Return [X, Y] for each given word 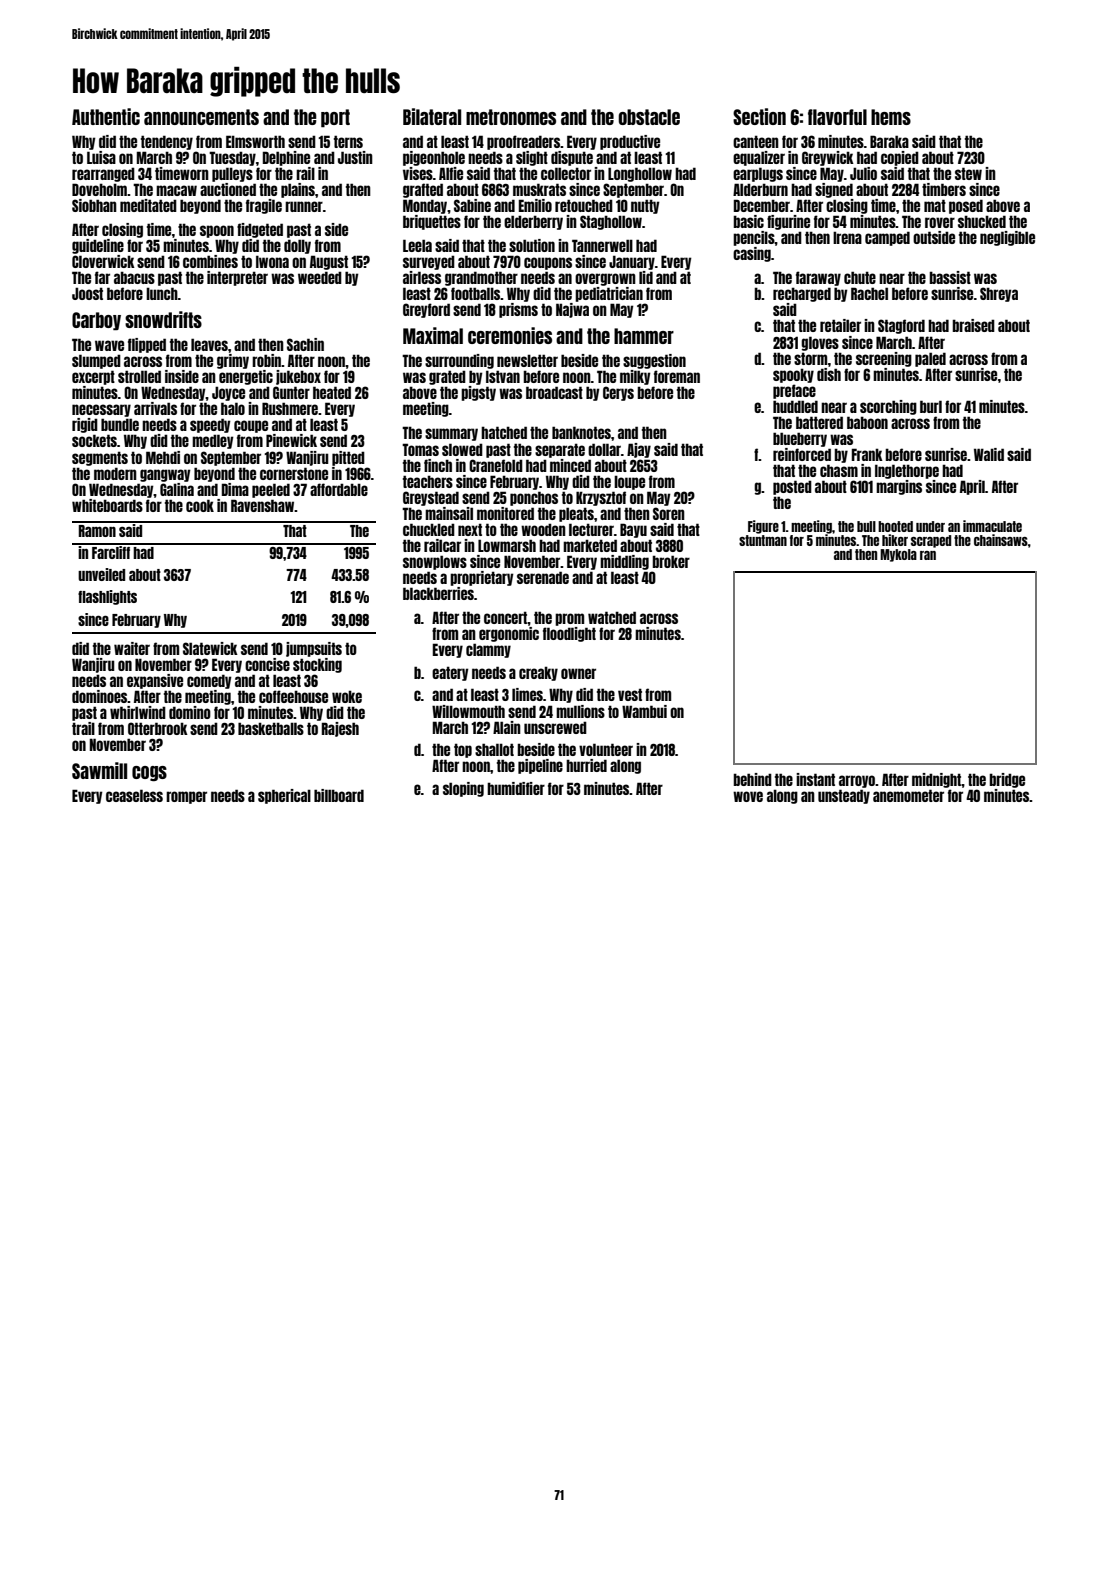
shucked [982, 221]
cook [200, 505]
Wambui [644, 711]
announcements [201, 117]
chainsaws [1001, 540]
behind [752, 779]
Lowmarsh [507, 545]
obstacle [649, 117]
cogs [149, 773]
